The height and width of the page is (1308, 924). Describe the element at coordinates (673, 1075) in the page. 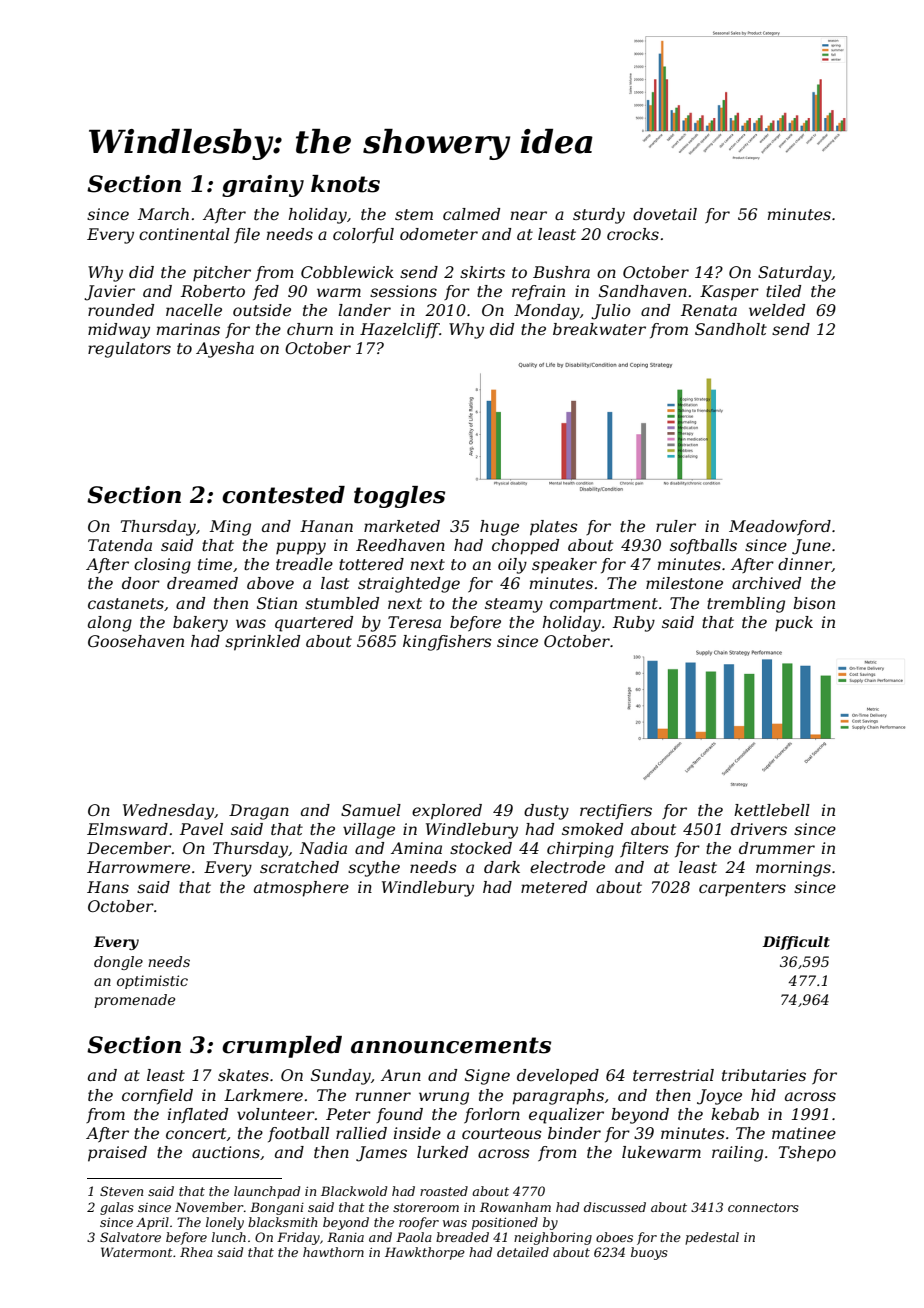

I see `terrestrial` at that location.
